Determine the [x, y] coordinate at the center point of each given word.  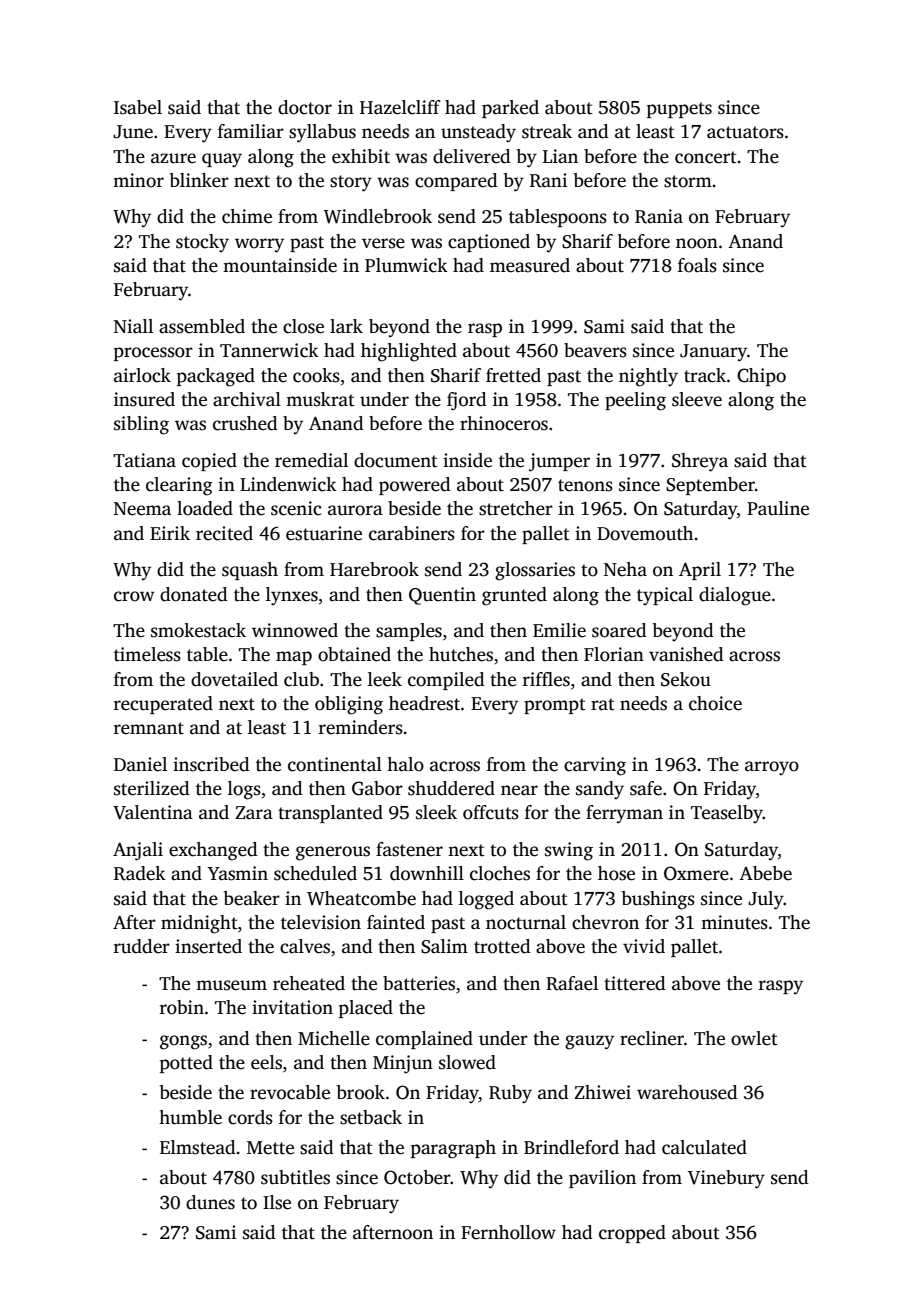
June [133, 132]
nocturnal [526, 922]
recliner [652, 1038]
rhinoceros [504, 423]
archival [247, 399]
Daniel [140, 764]
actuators [745, 132]
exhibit [361, 156]
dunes [210, 1202]
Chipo [761, 377]
